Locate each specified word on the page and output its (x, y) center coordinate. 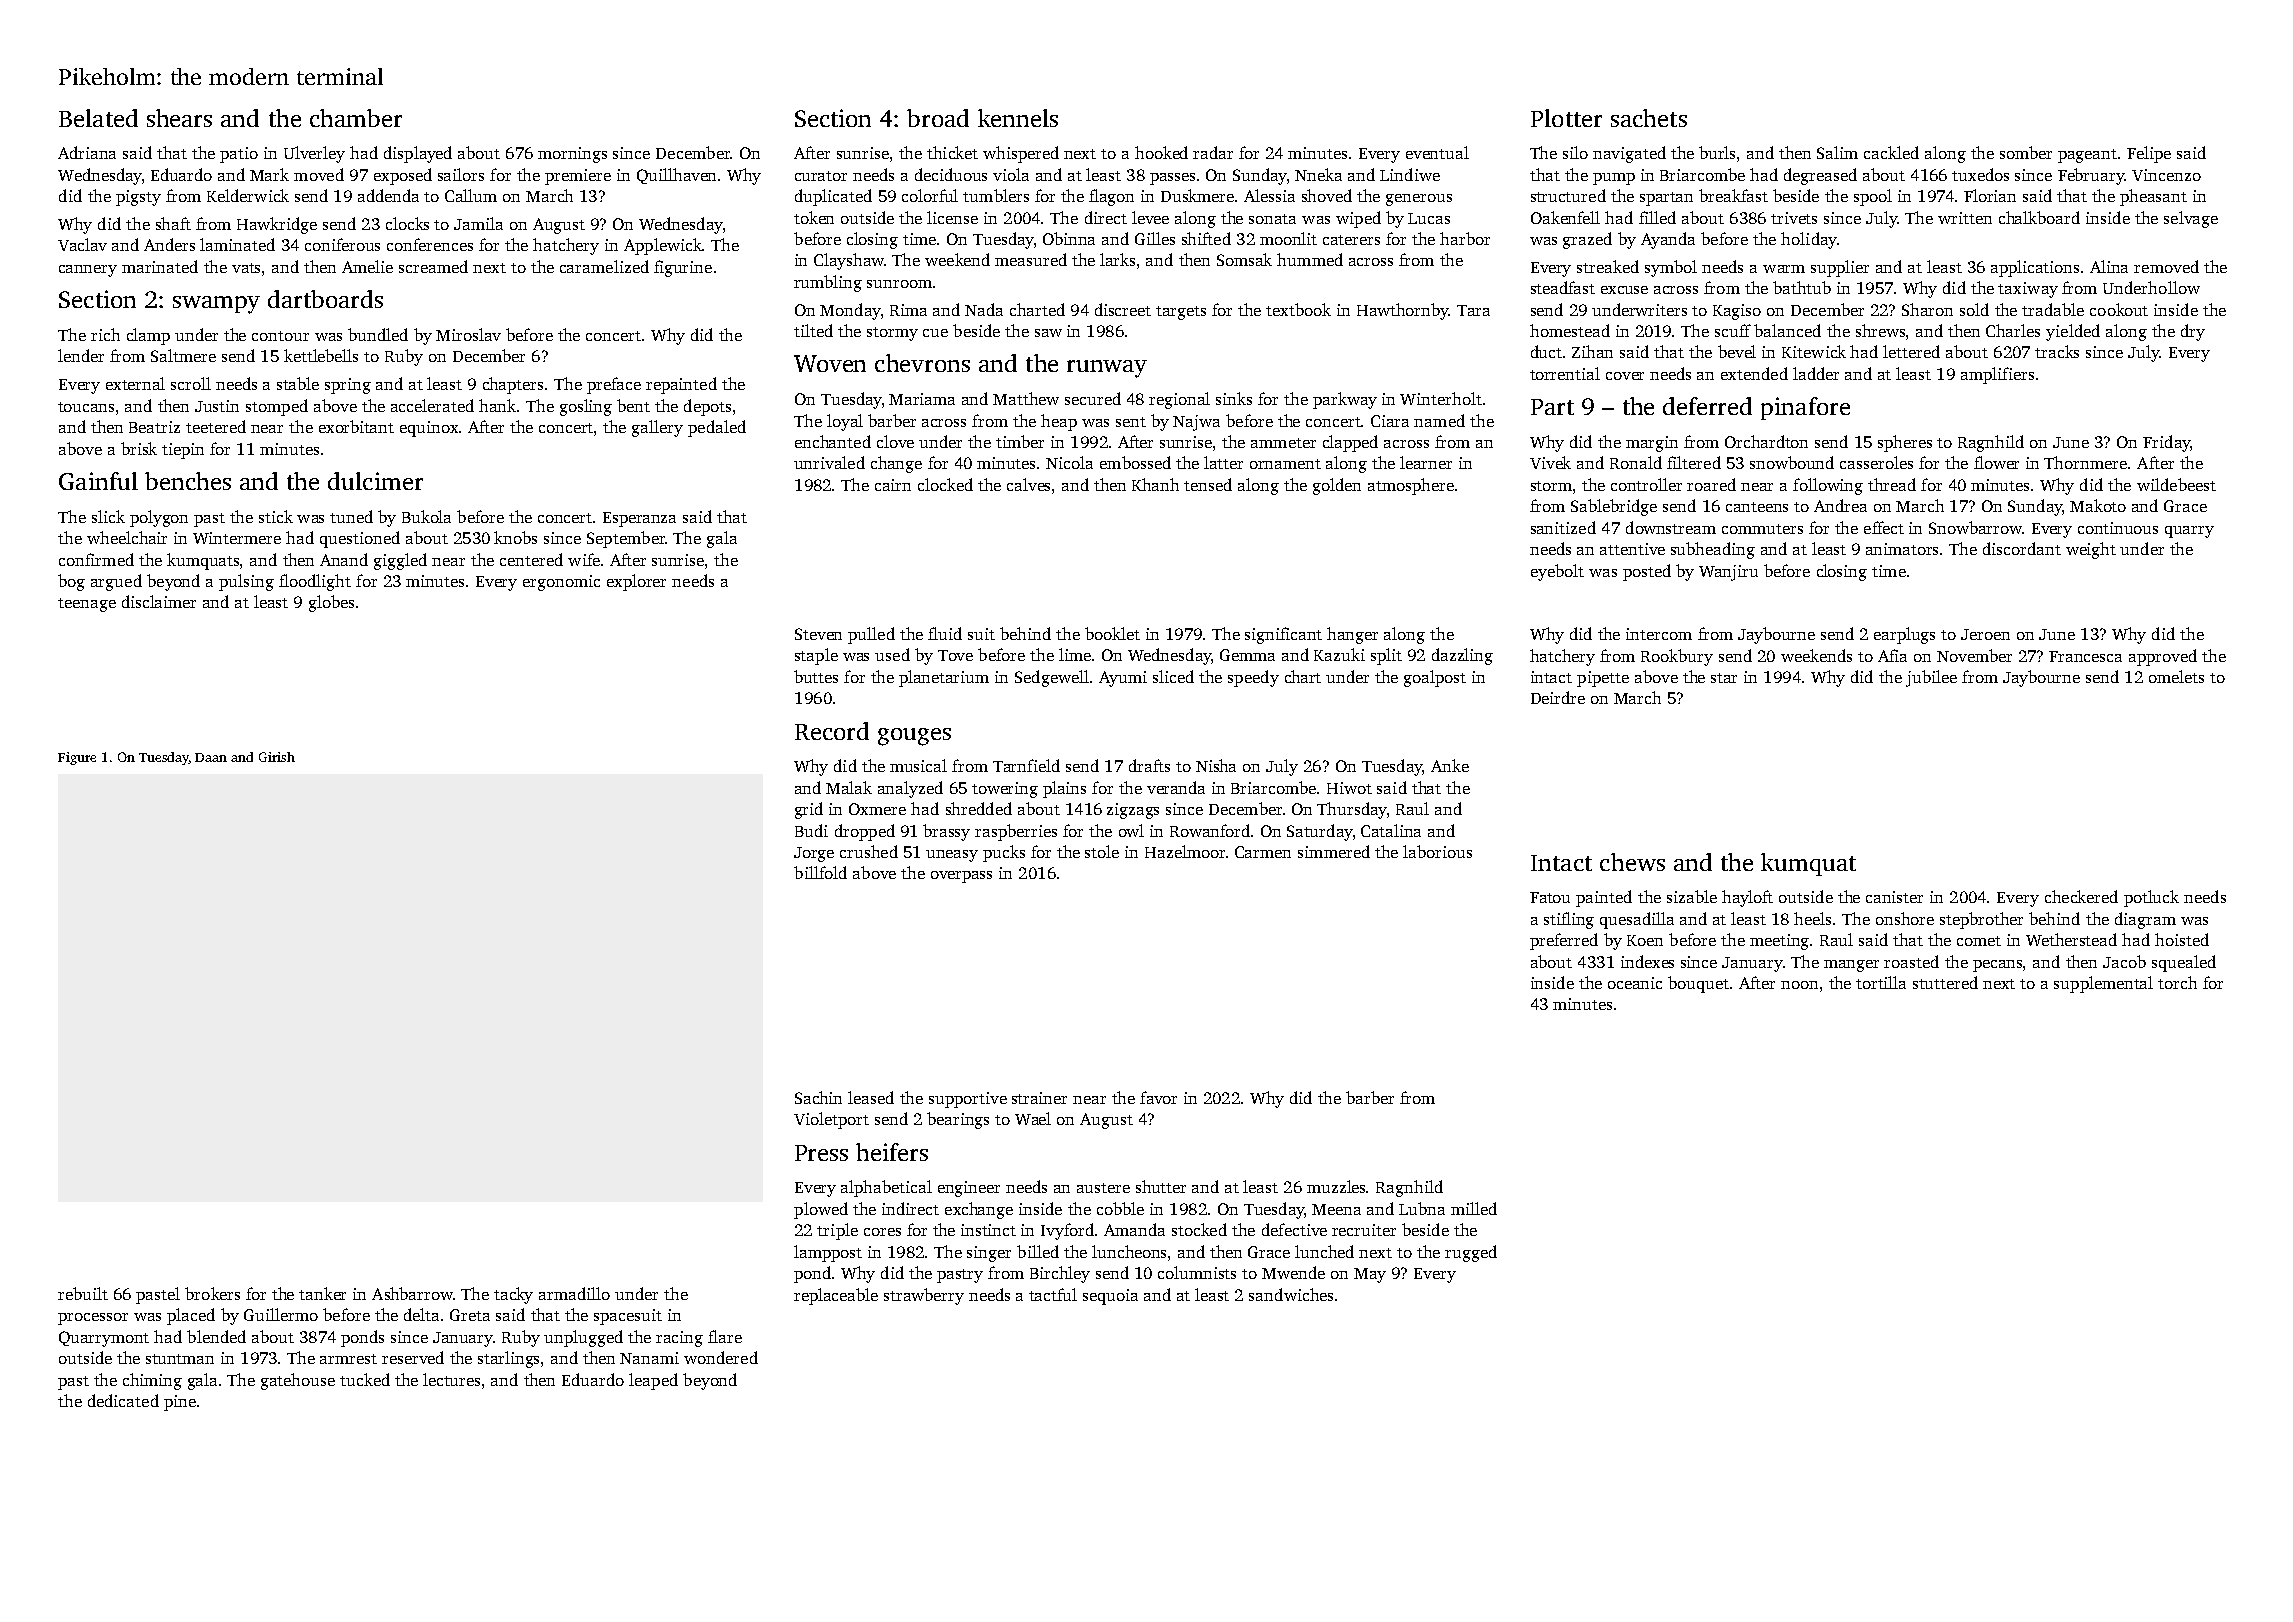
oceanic (1635, 983)
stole (1102, 851)
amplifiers (1997, 375)
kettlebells (321, 355)
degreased (1820, 176)
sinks (1234, 398)
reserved (413, 1357)
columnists (1197, 1272)
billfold (820, 872)
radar (1213, 152)
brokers (212, 1293)
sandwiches (1291, 1294)
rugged (1471, 1253)
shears (179, 118)
